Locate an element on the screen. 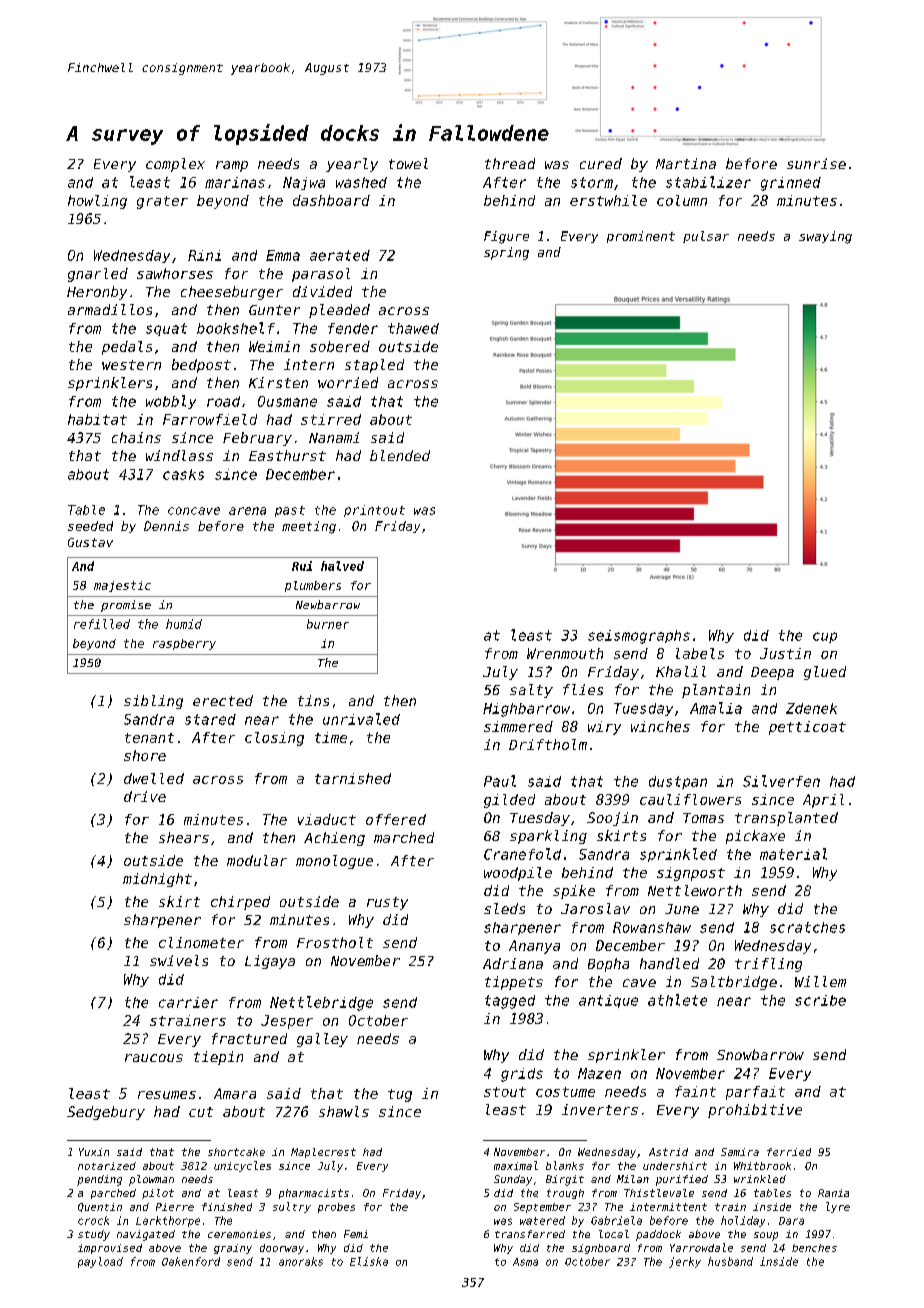 The width and height of the screenshot is (924, 1308). humid is located at coordinates (184, 624).
